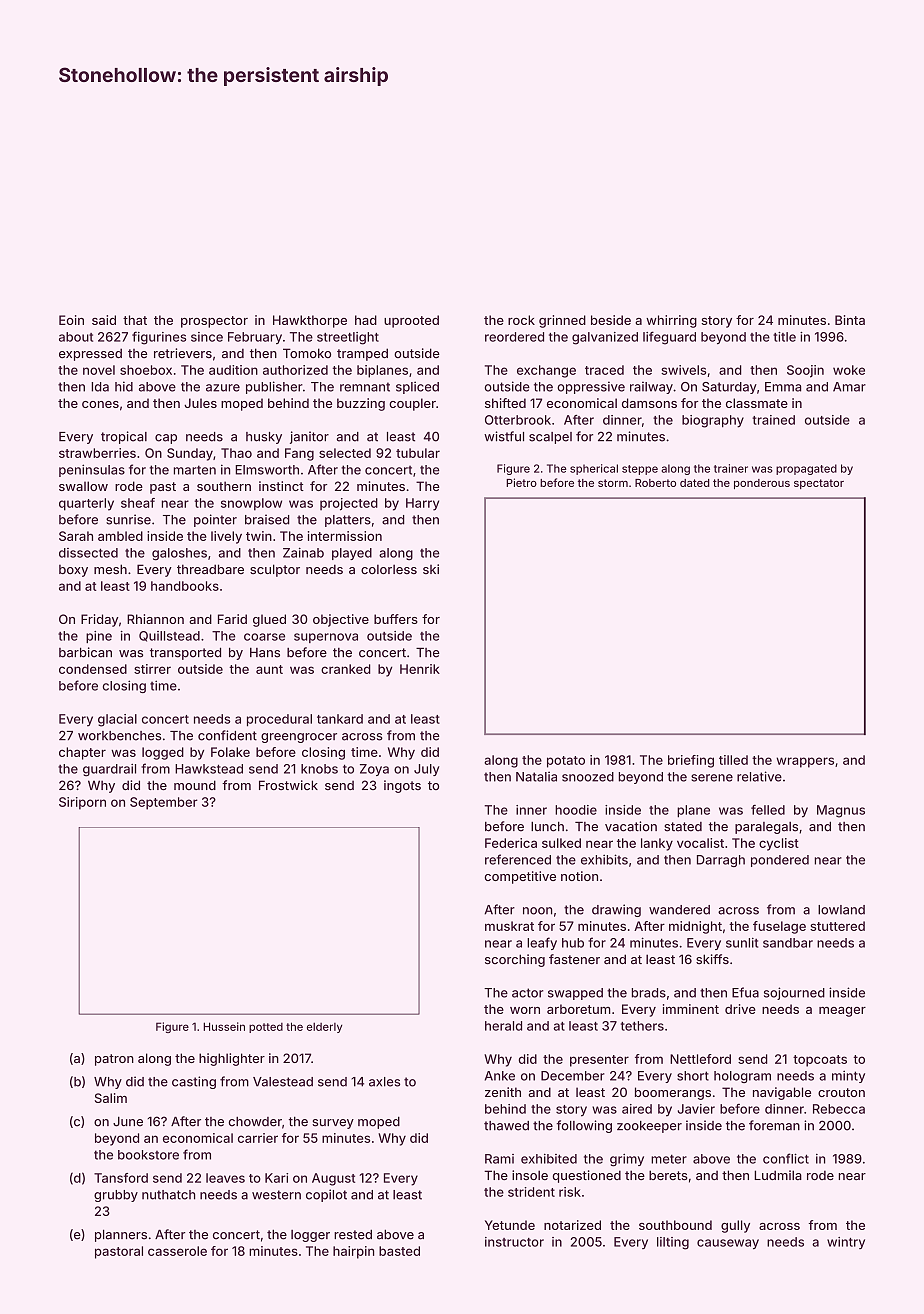  What do you see at coordinates (177, 1251) in the screenshot?
I see `casserole` at bounding box center [177, 1251].
